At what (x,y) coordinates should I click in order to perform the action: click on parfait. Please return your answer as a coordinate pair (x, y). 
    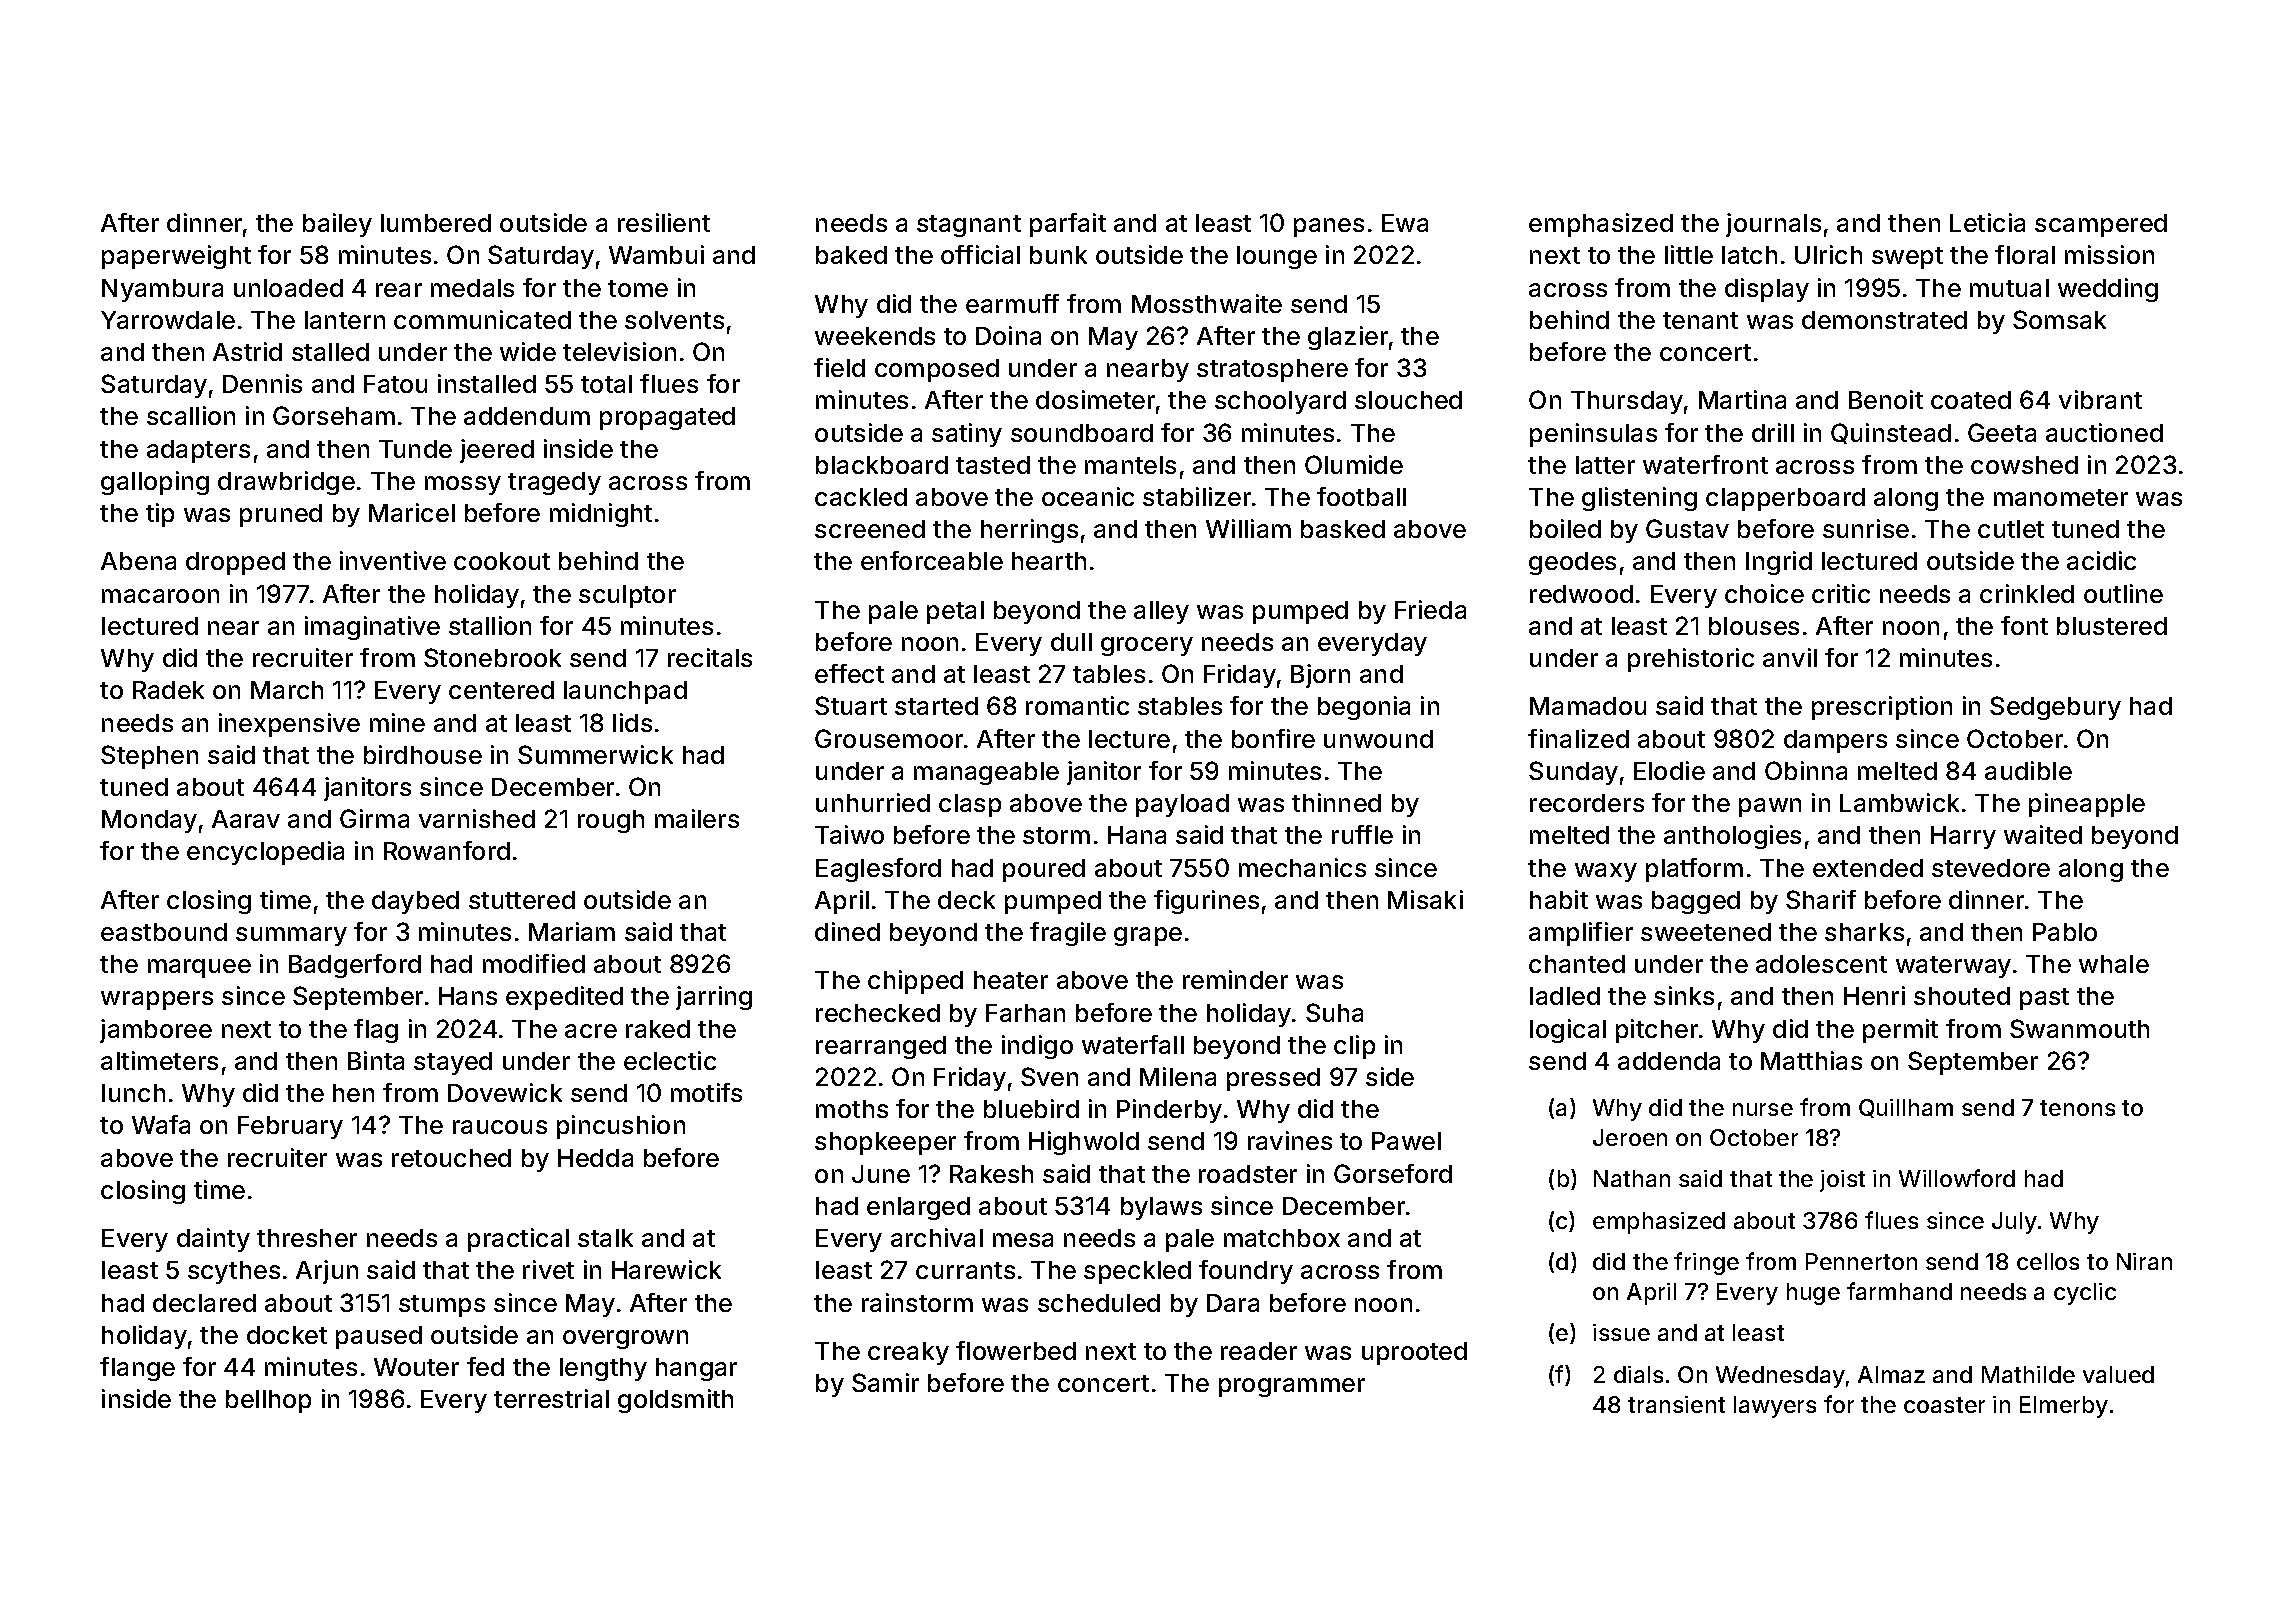
    Looking at the image, I should click on (1068, 225).
